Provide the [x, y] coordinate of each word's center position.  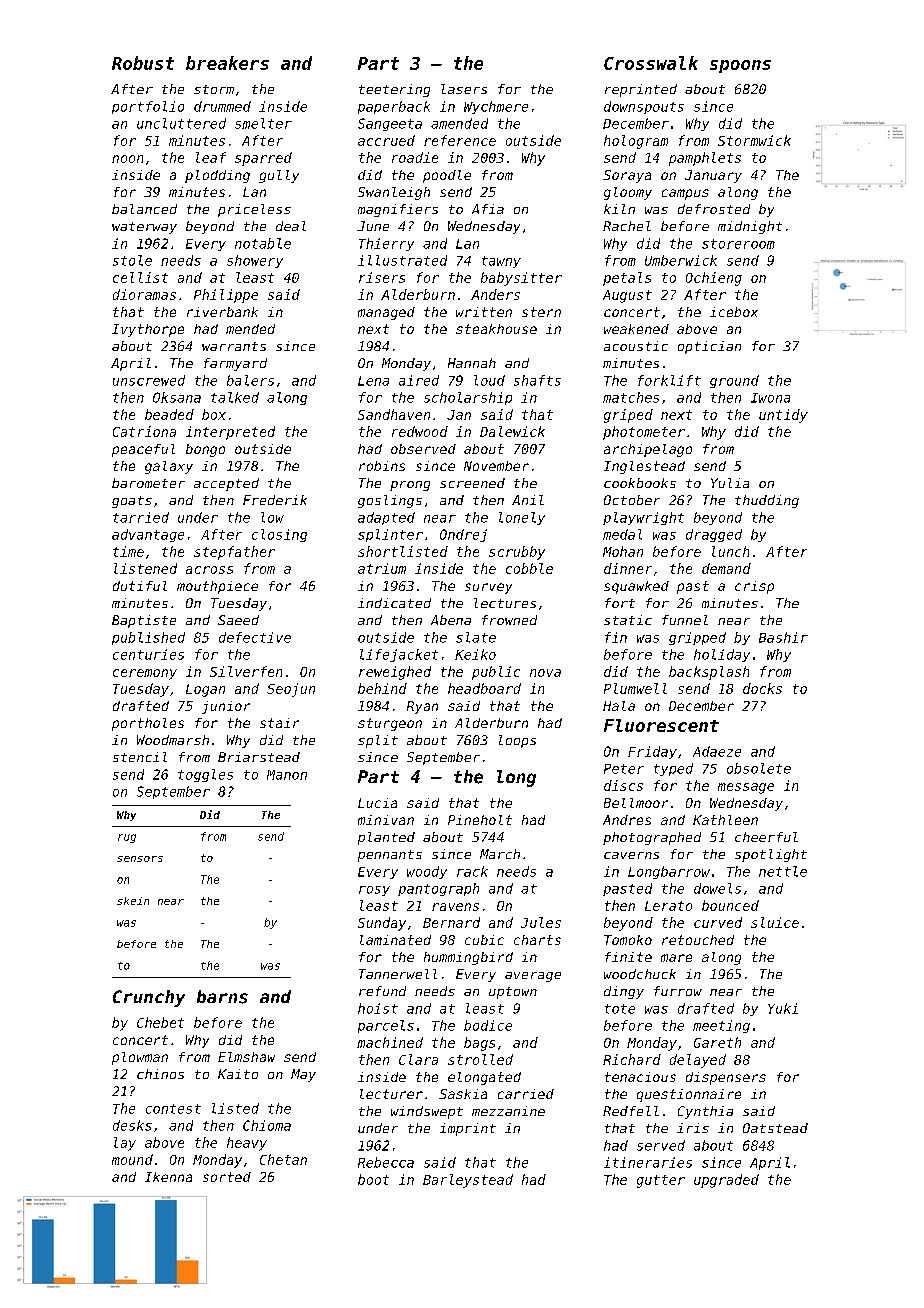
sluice [775, 922]
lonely [522, 518]
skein [133, 901]
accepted [226, 484]
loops [517, 741]
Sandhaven [394, 414]
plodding [217, 176]
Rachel [627, 226]
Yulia [730, 483]
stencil [140, 757]
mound [132, 1159]
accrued [386, 140]
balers [250, 380]
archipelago [648, 450]
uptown [513, 993]
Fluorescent [661, 725]
